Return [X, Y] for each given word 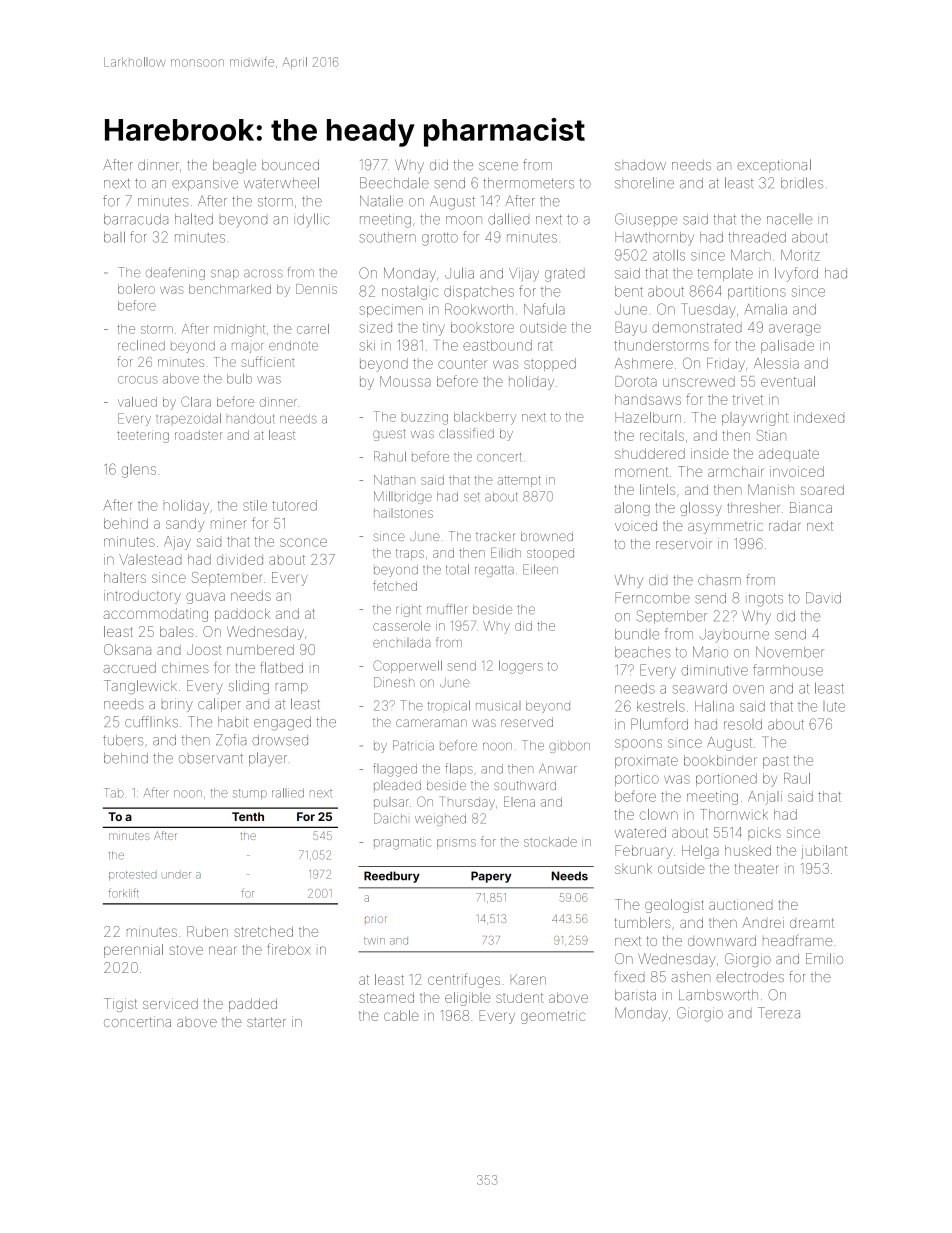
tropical [449, 705]
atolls [669, 255]
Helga [700, 852]
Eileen [540, 569]
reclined [141, 345]
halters [125, 577]
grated [565, 275]
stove [186, 950]
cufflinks [151, 722]
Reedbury [392, 877]
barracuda [136, 219]
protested [132, 876]
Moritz [800, 255]
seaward [700, 688]
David [823, 598]
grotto [440, 239]
